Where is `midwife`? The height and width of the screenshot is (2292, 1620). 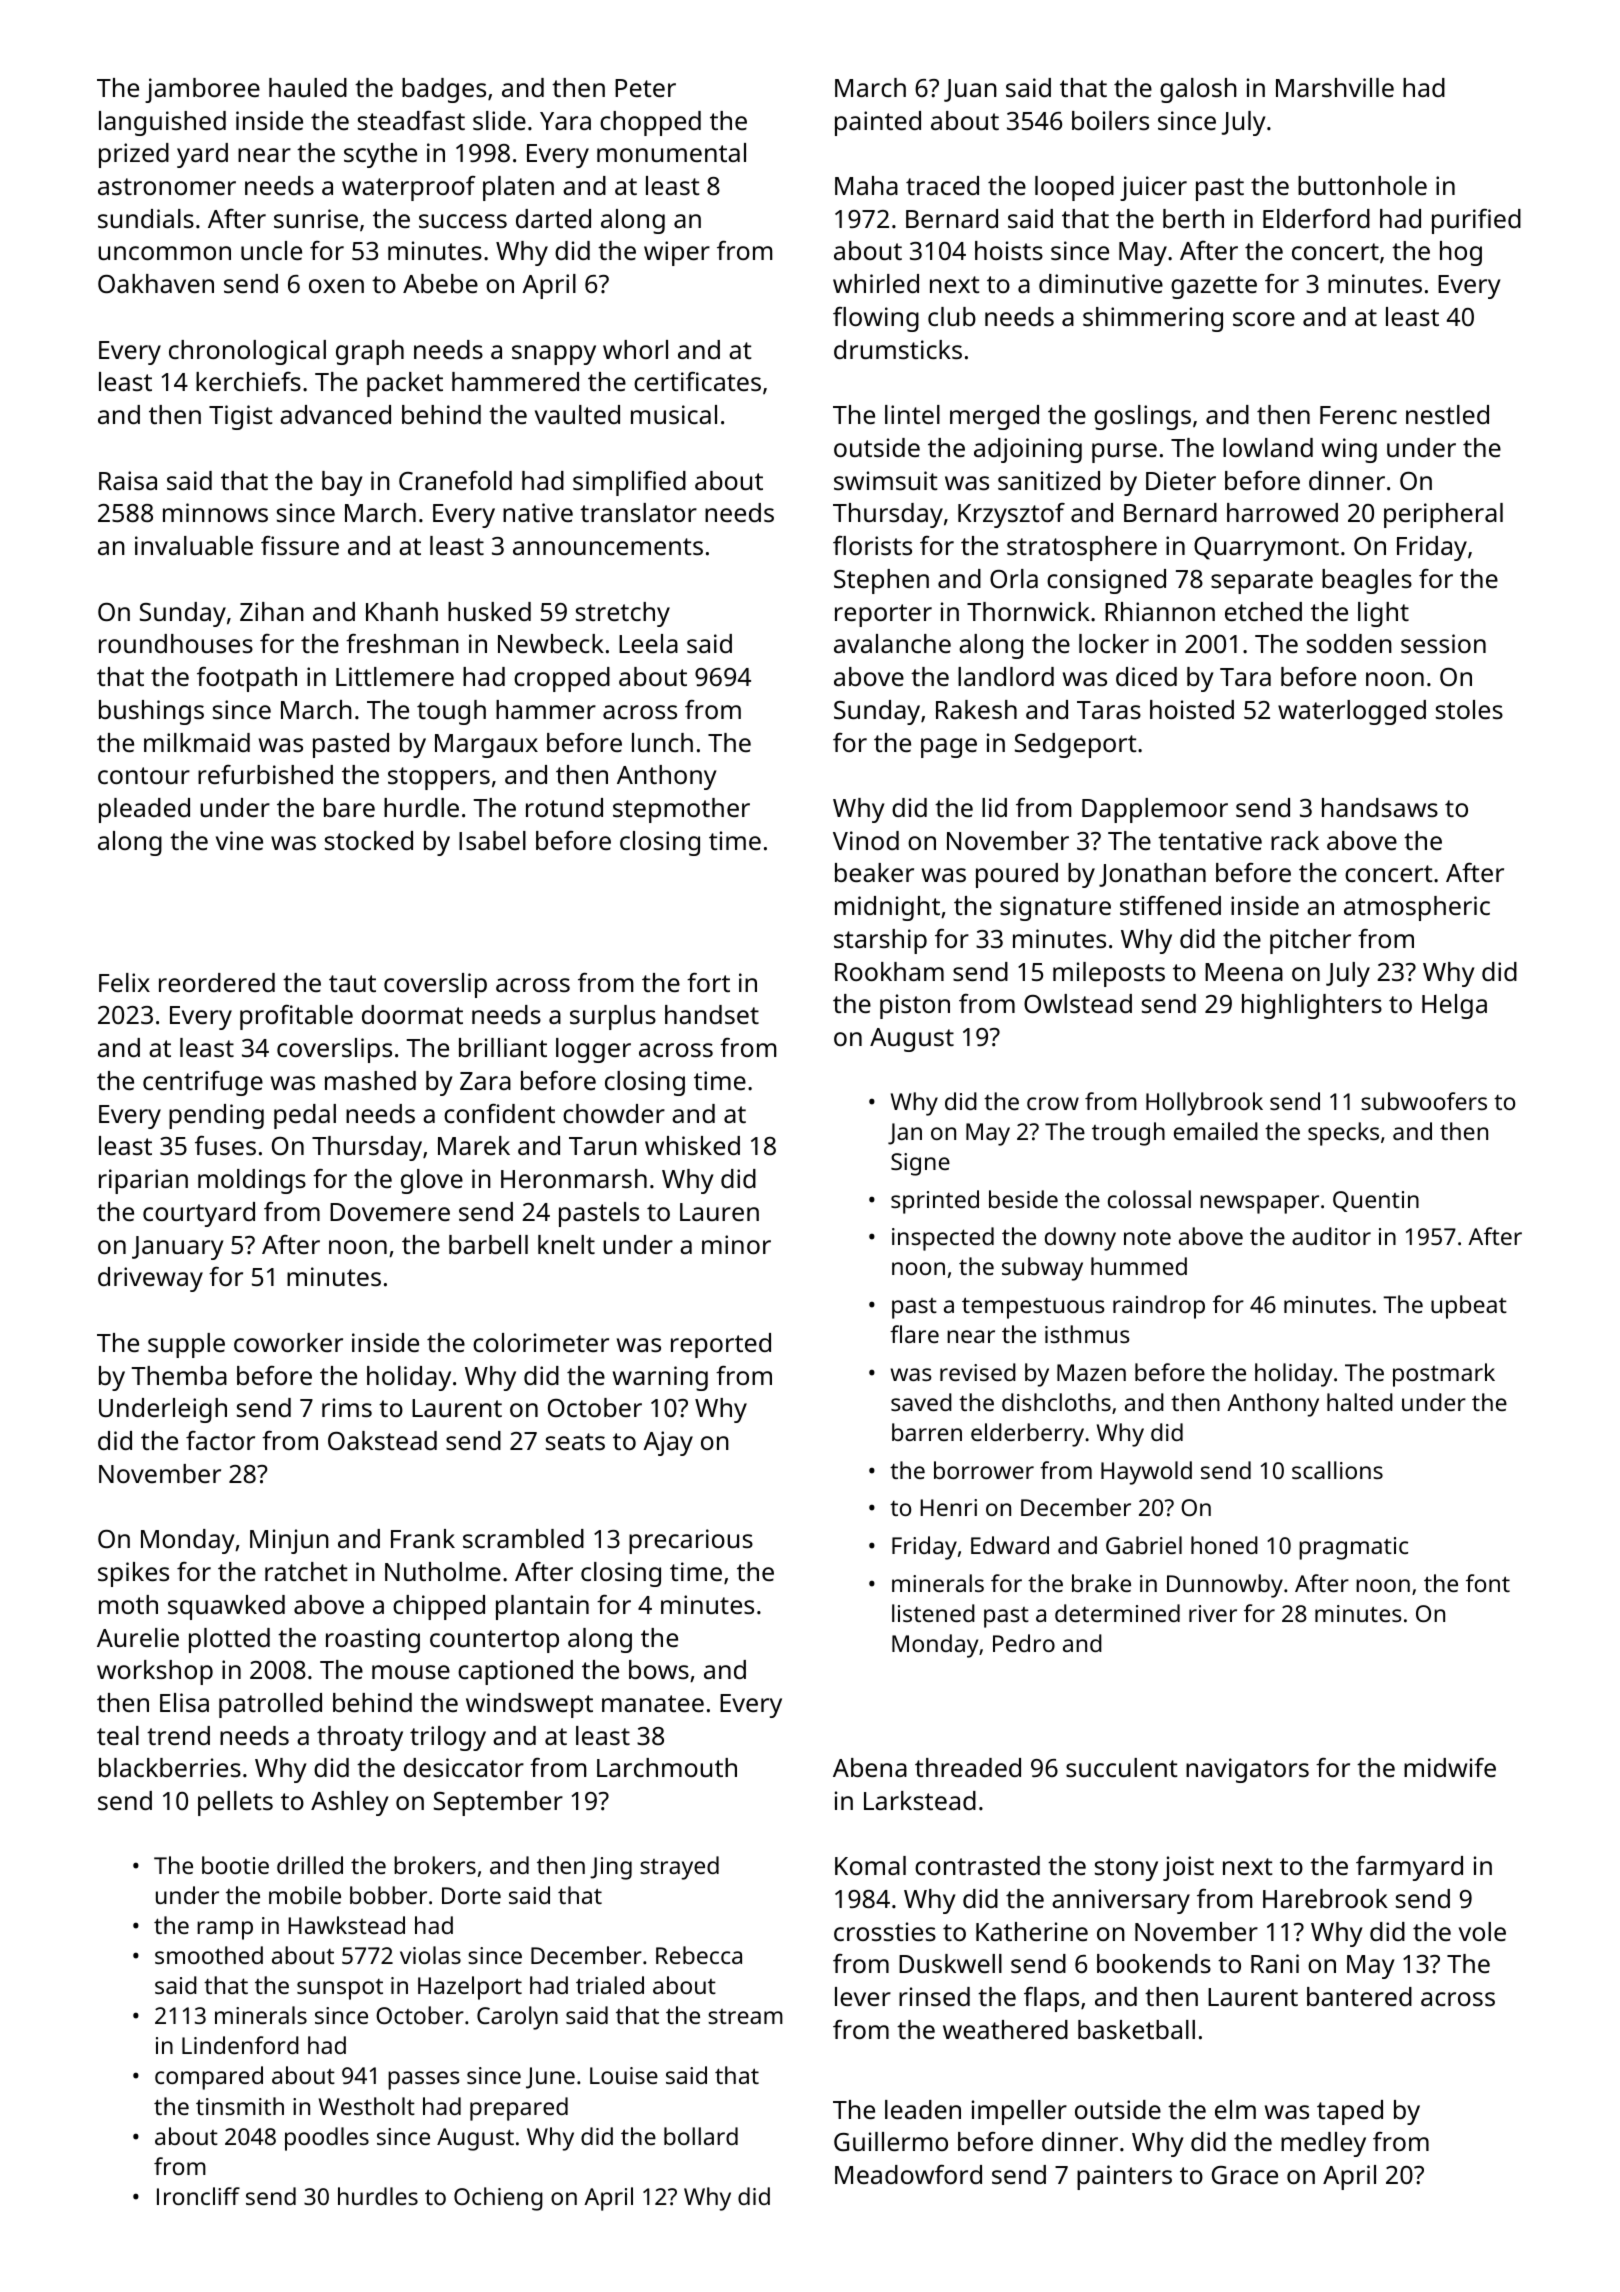 midwife is located at coordinates (1450, 1767).
